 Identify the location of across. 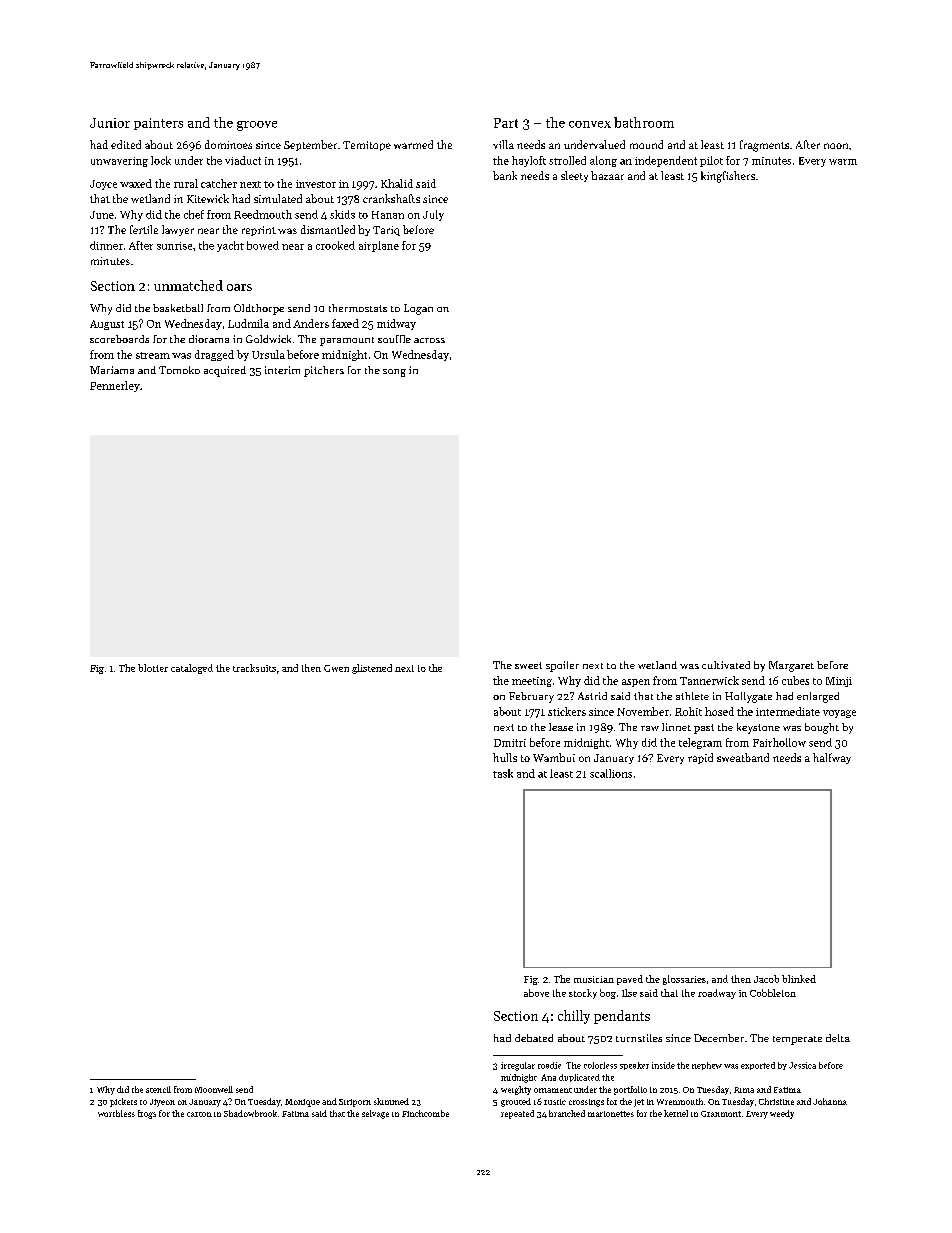
(429, 340).
